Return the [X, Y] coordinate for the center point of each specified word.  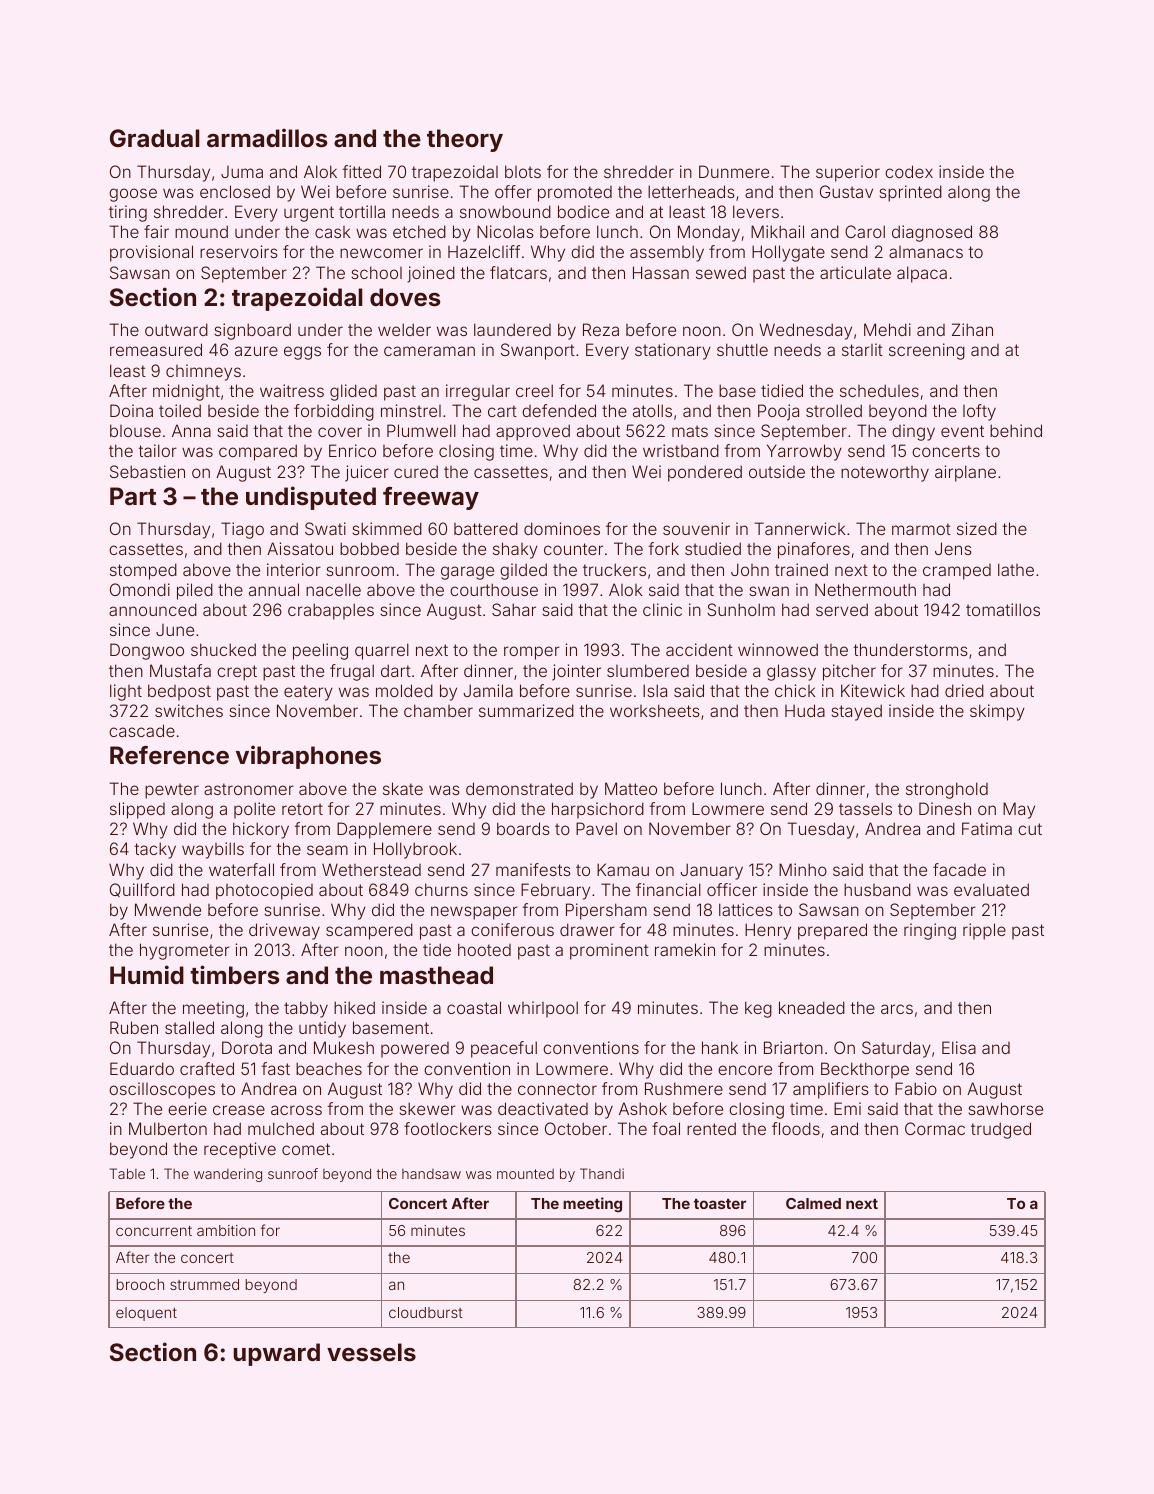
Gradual [155, 138]
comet [306, 1149]
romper [532, 653]
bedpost [179, 692]
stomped [143, 571]
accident [699, 649]
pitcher [849, 672]
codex [909, 171]
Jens [953, 548]
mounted [525, 1174]
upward [276, 1354]
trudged [1001, 1130]
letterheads [691, 191]
